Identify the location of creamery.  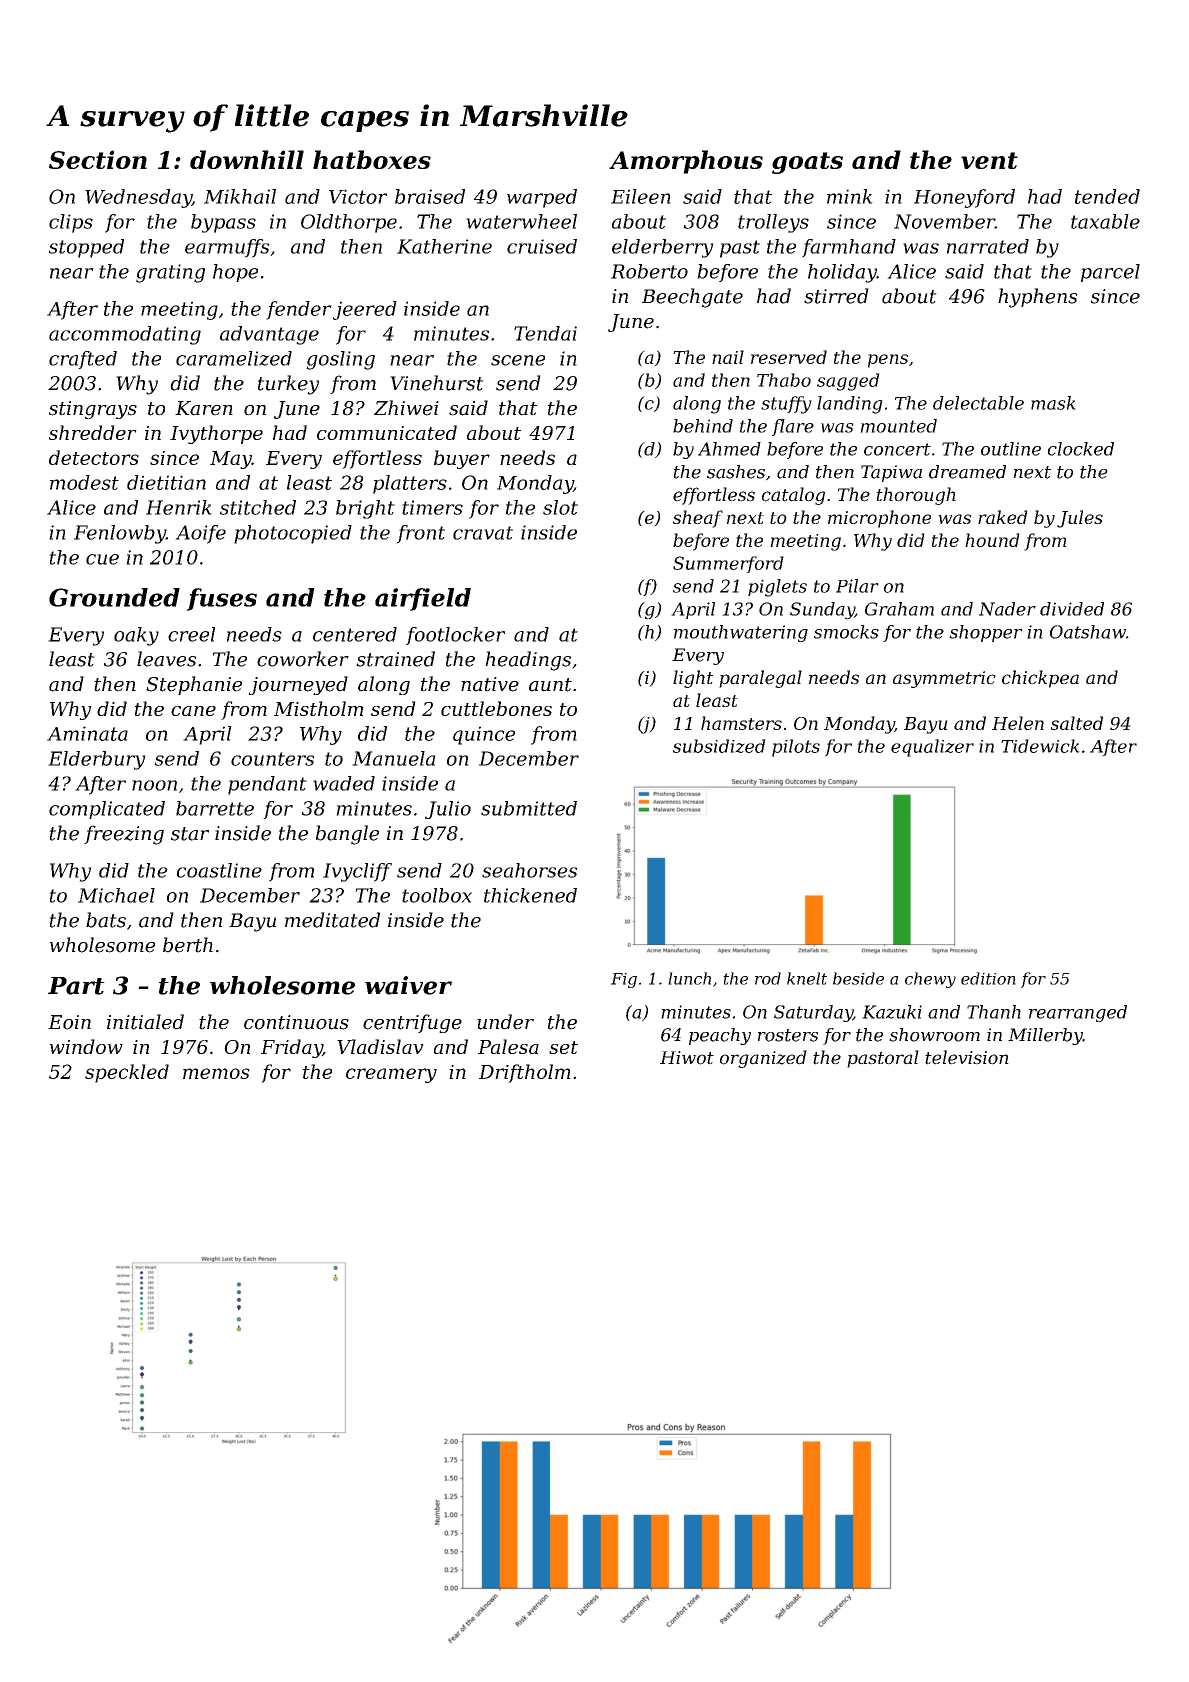
(391, 1075).
